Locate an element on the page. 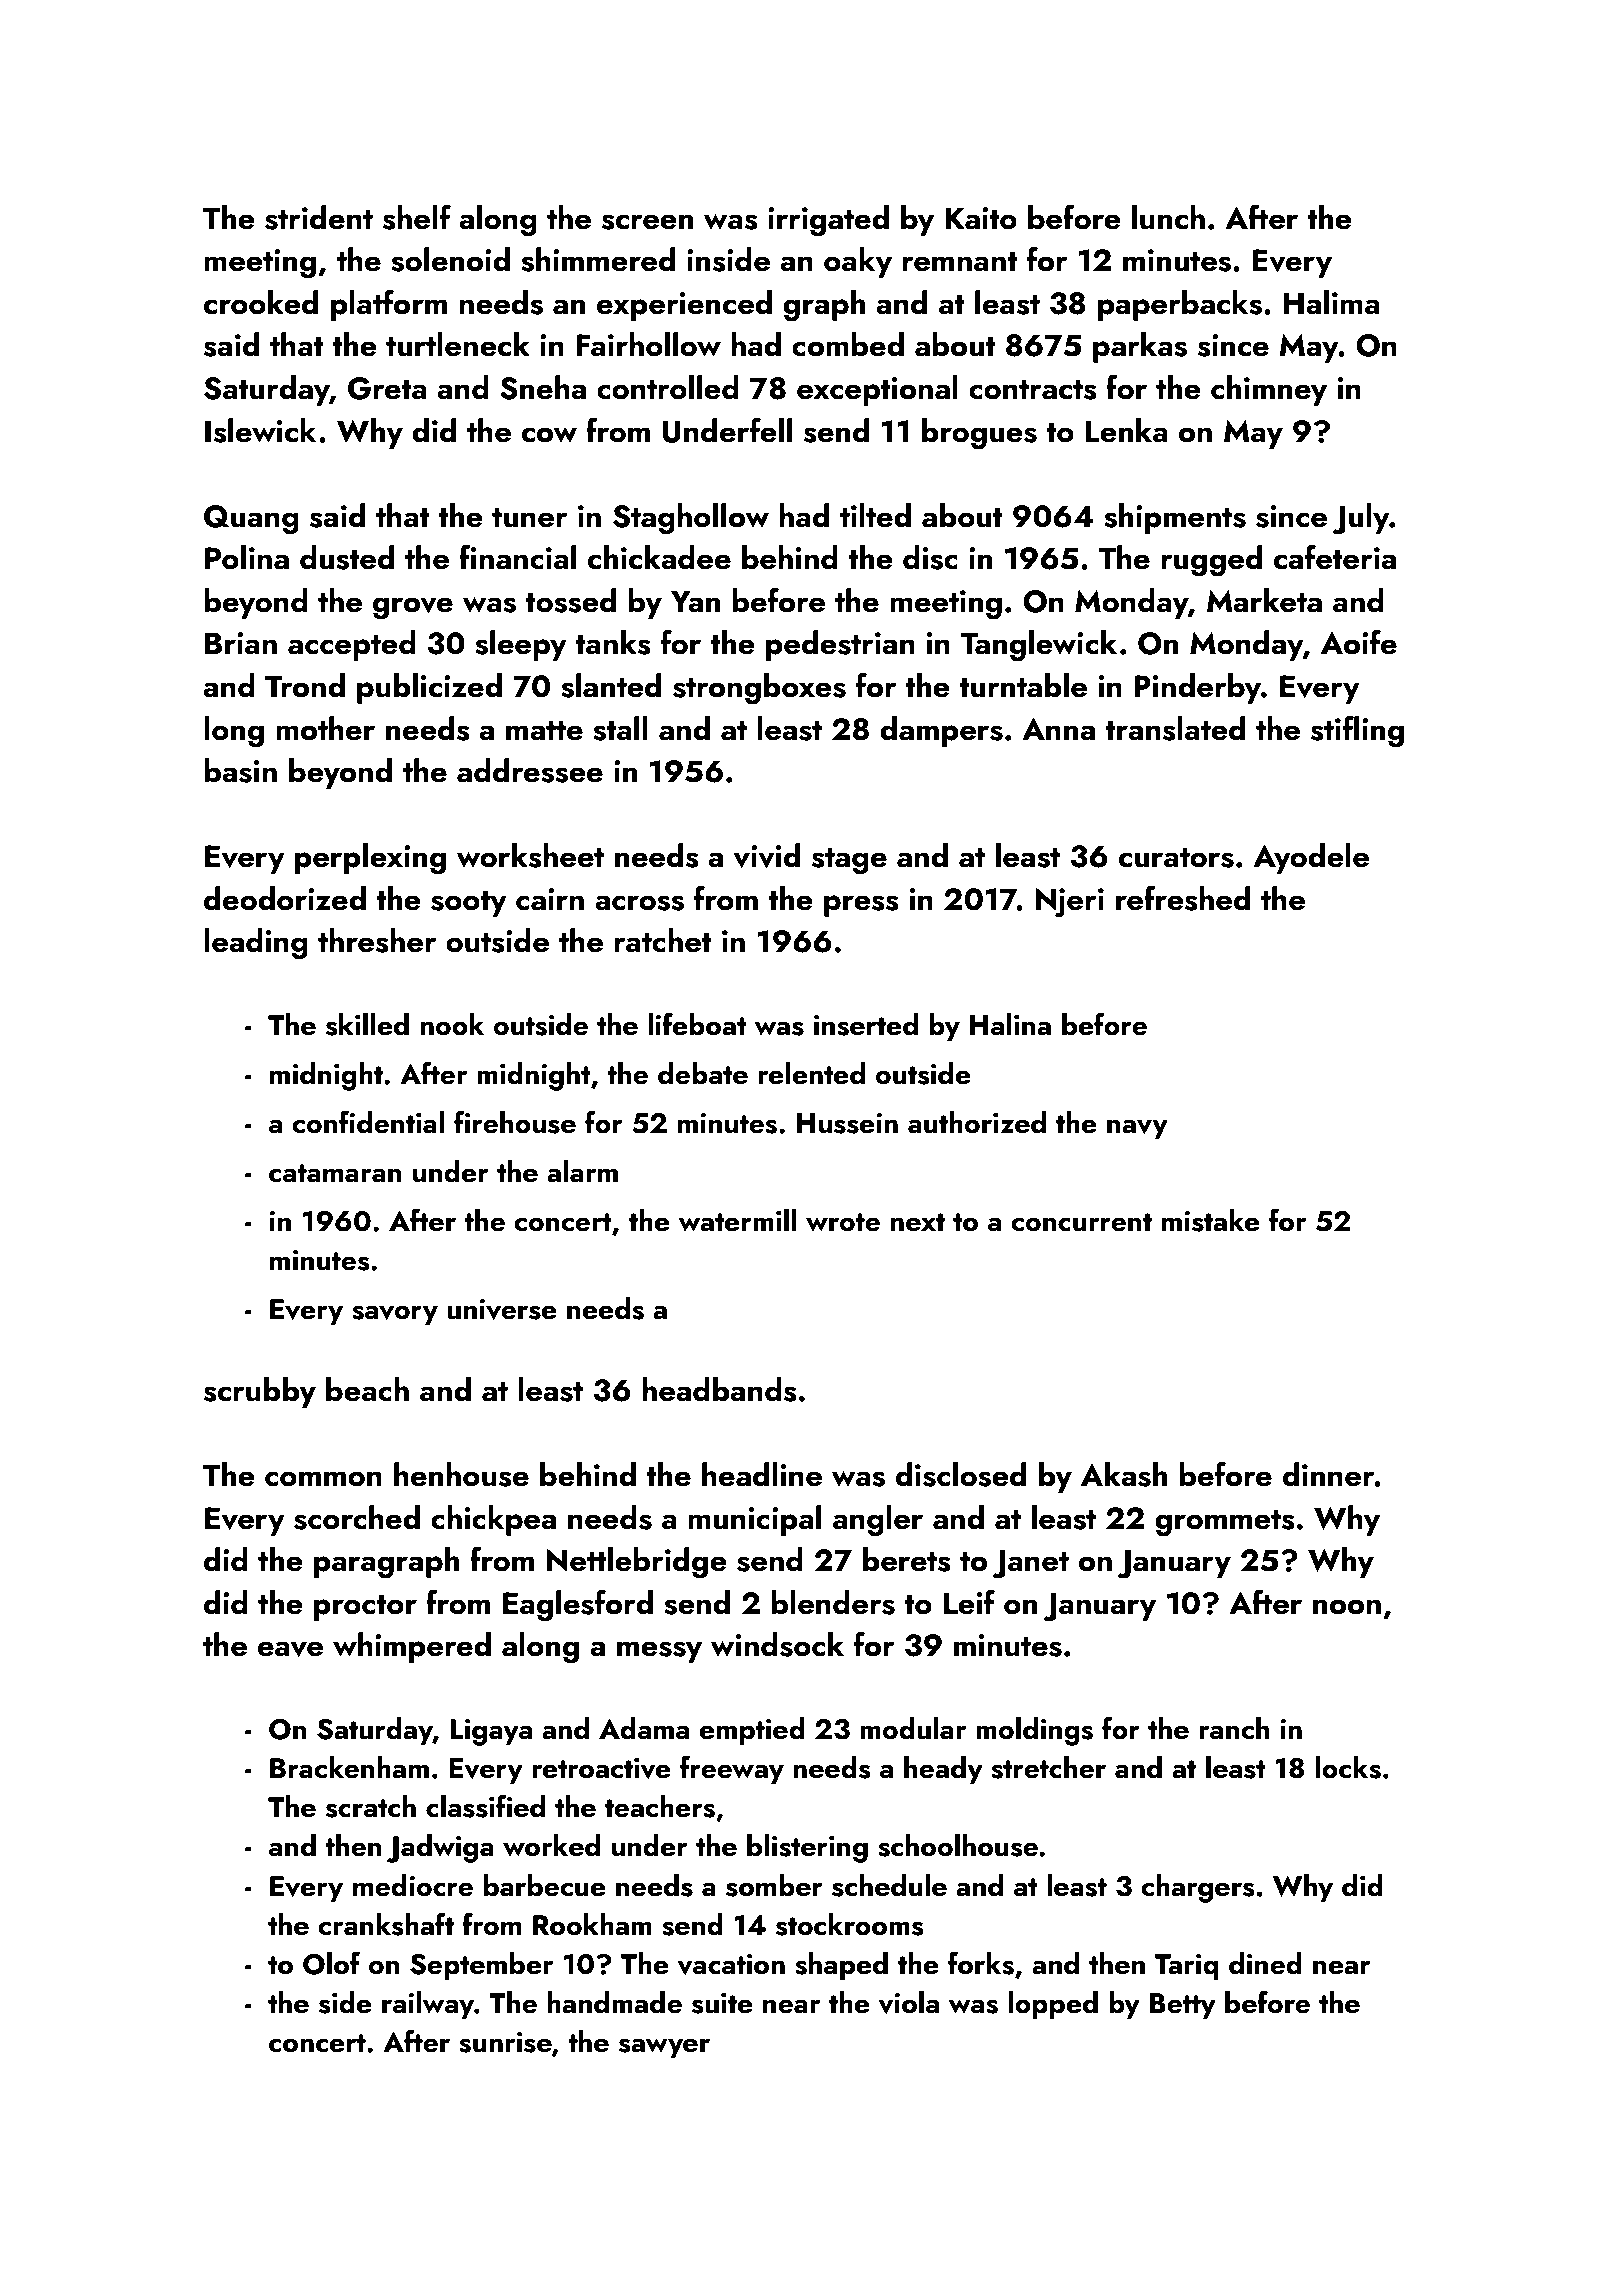 The height and width of the page is (2292, 1620). Olof is located at coordinates (331, 1963).
